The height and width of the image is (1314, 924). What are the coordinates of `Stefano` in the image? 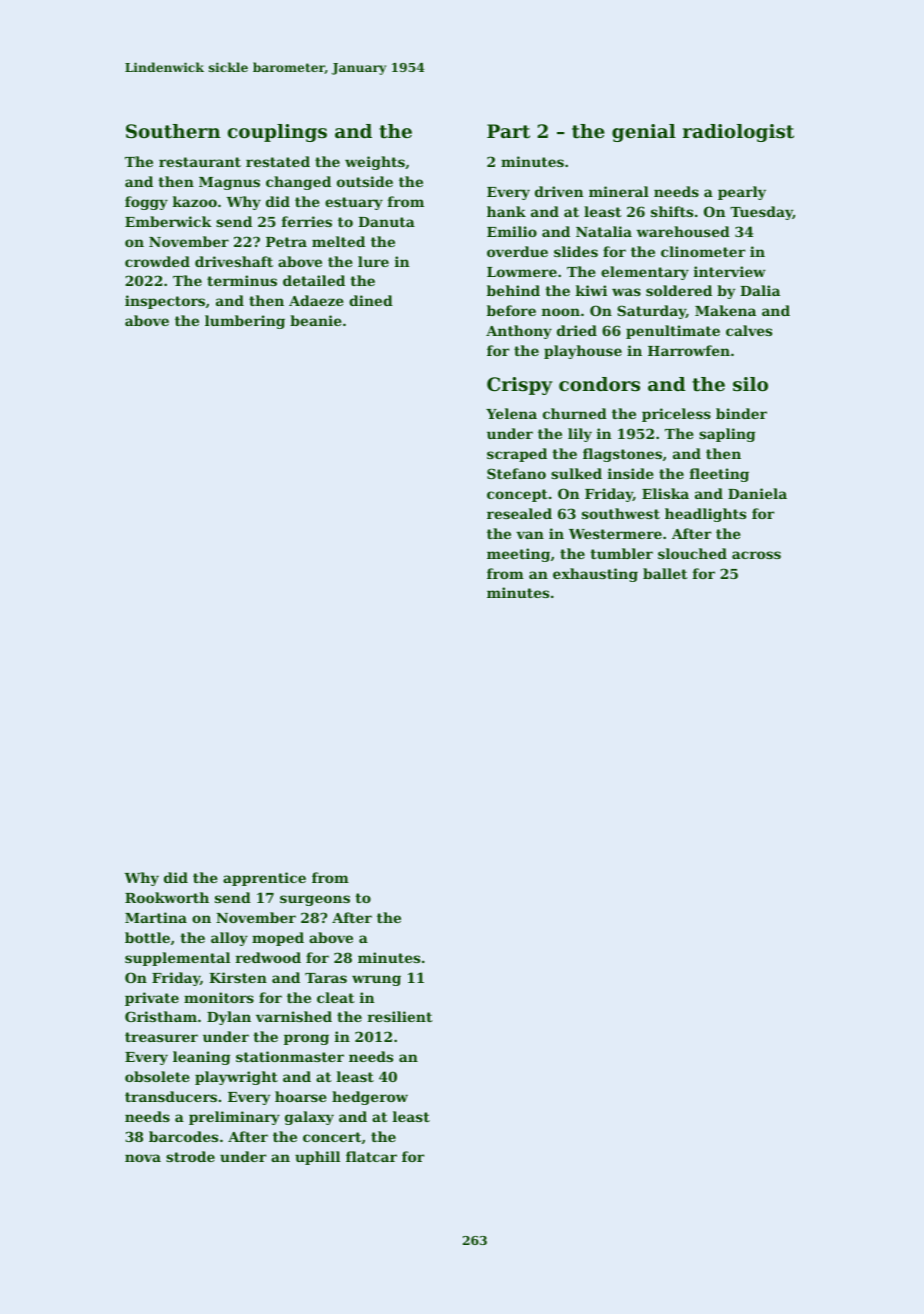 It's located at (516, 473).
